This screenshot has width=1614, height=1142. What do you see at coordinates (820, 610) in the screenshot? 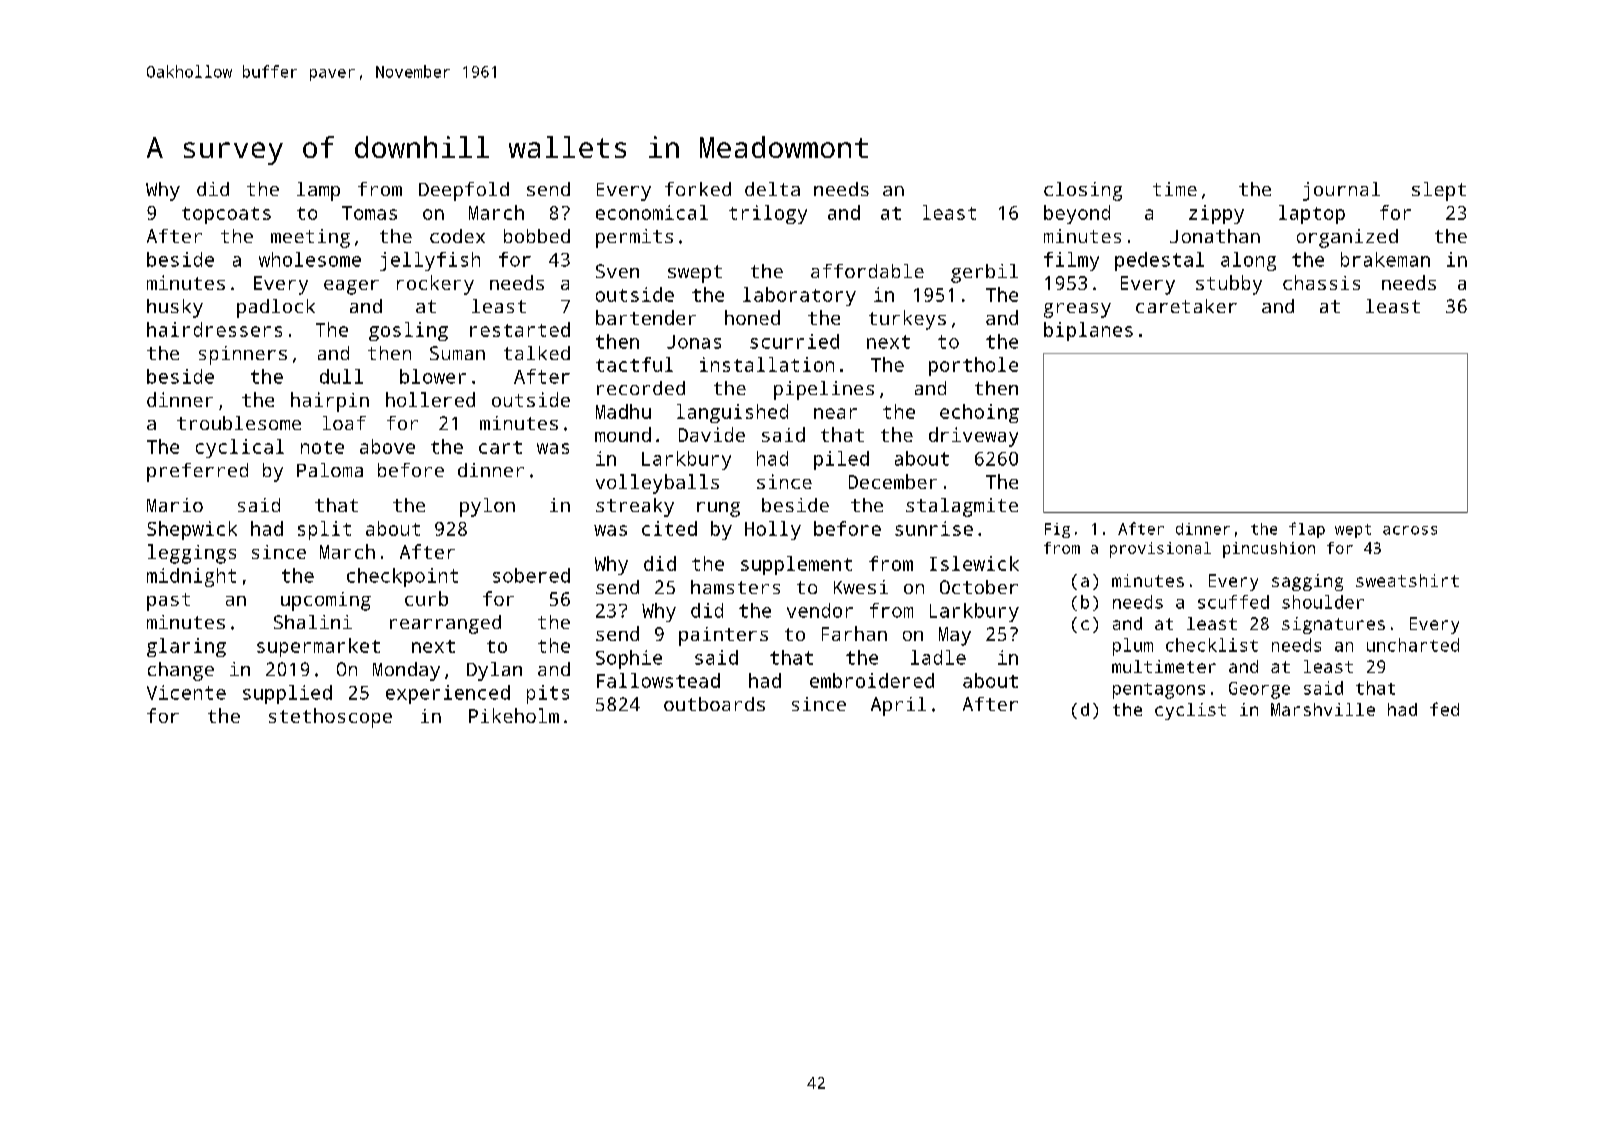
I see `vendor` at bounding box center [820, 610].
